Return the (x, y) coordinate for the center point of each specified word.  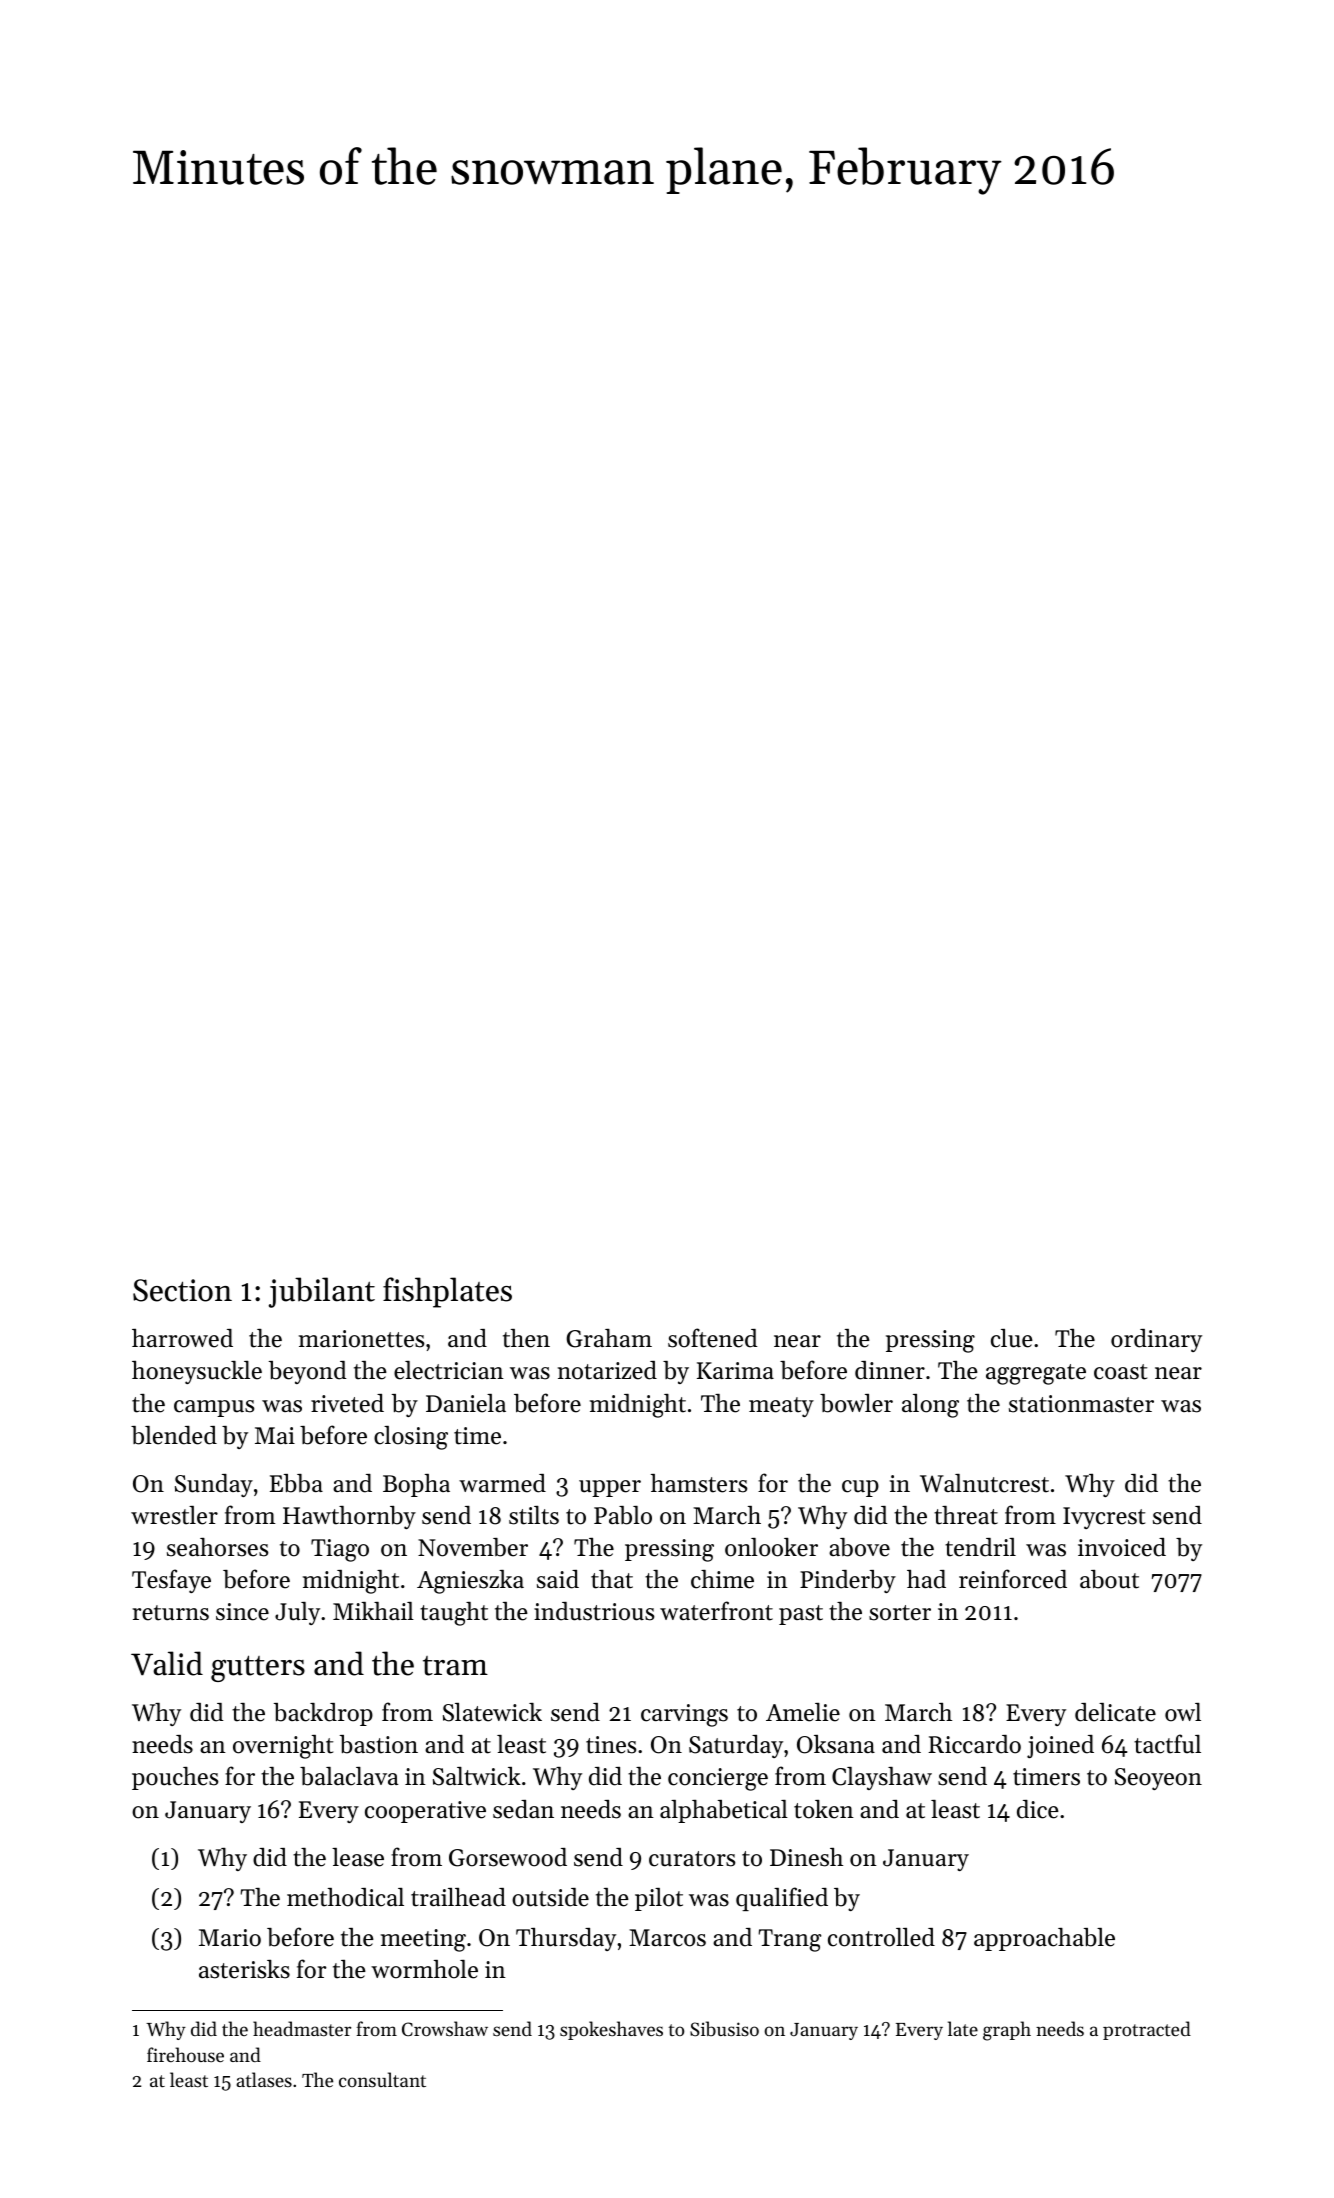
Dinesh (806, 1857)
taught (454, 1614)
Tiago (340, 1550)
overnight (283, 1747)
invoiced (1122, 1547)
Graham (609, 1338)
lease (358, 1857)
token (824, 1809)
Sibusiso (724, 2029)
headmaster (302, 2028)
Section (182, 1290)
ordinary (1156, 1340)
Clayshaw (882, 1778)
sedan (523, 1809)
